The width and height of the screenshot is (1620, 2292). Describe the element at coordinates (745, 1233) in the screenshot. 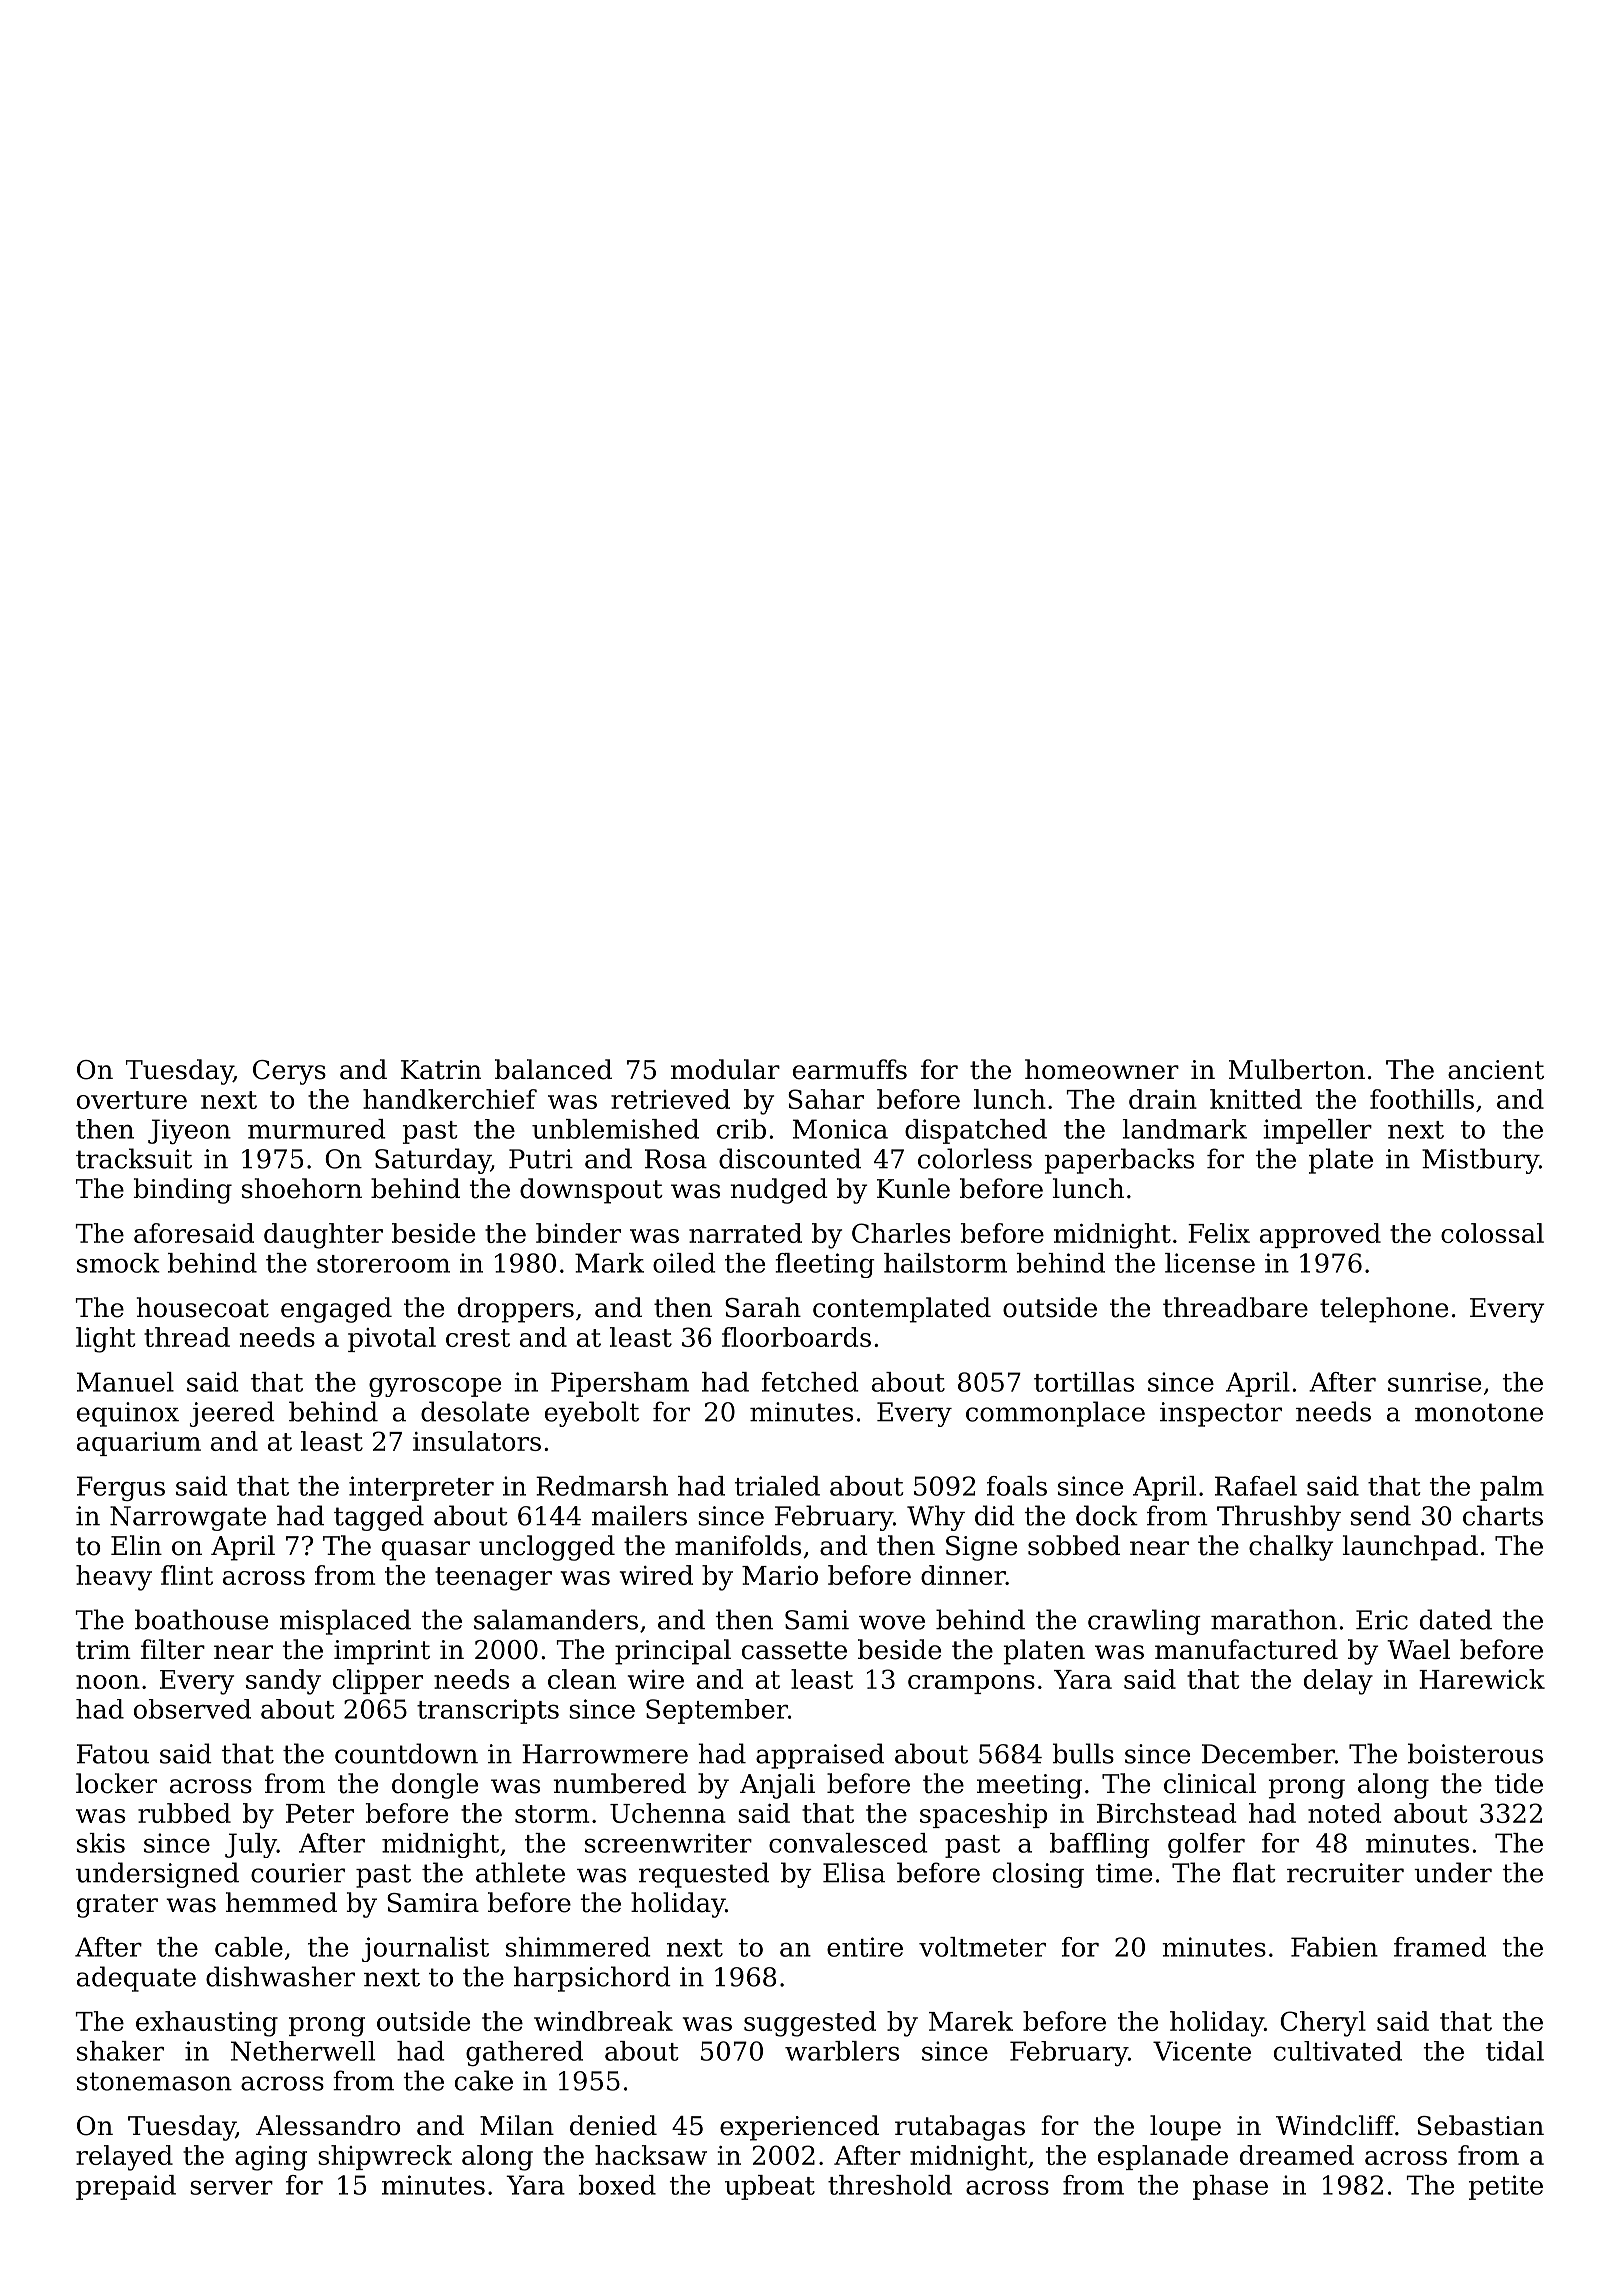

I see `narrated` at that location.
